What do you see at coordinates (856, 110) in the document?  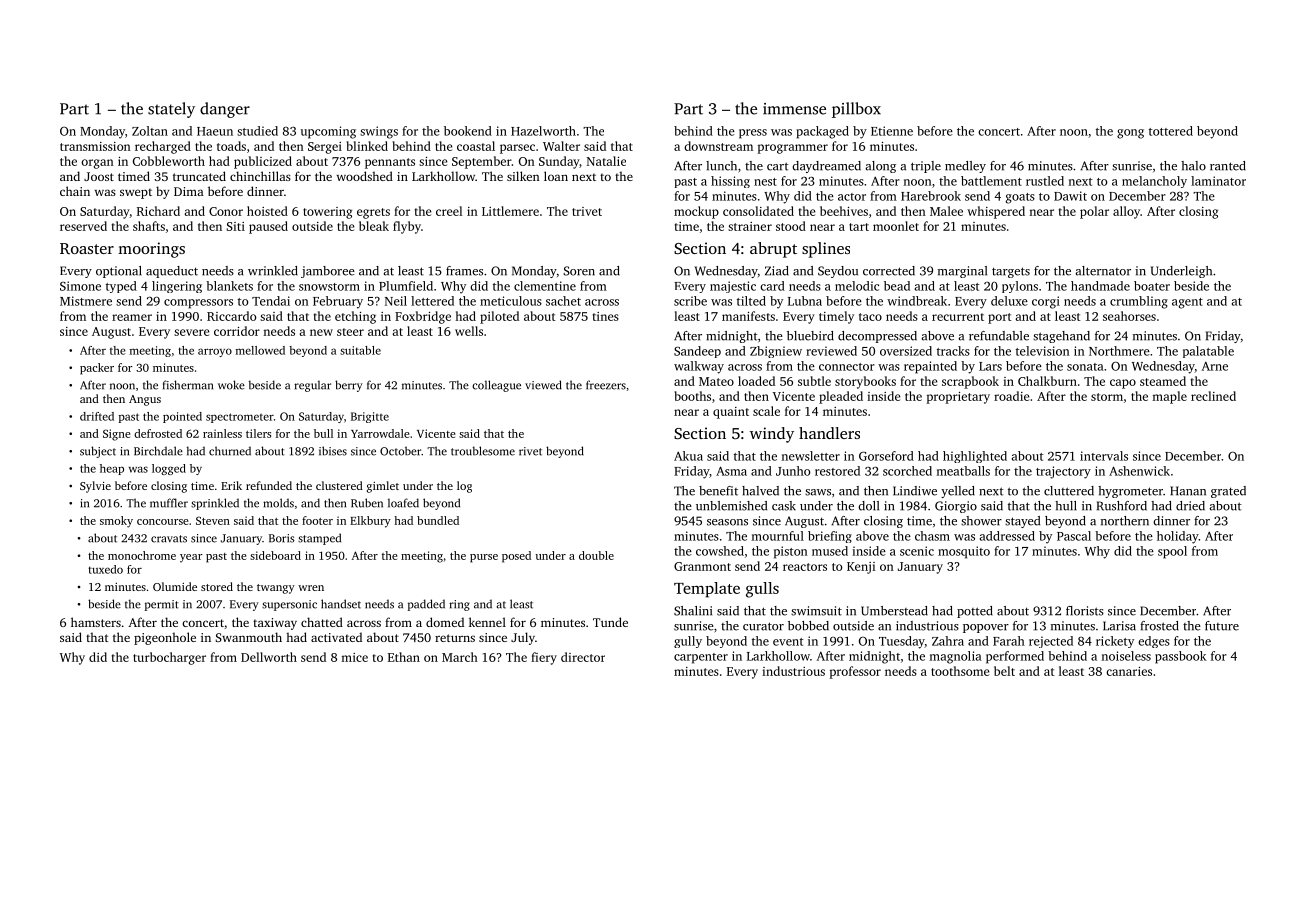 I see `pillbox` at bounding box center [856, 110].
